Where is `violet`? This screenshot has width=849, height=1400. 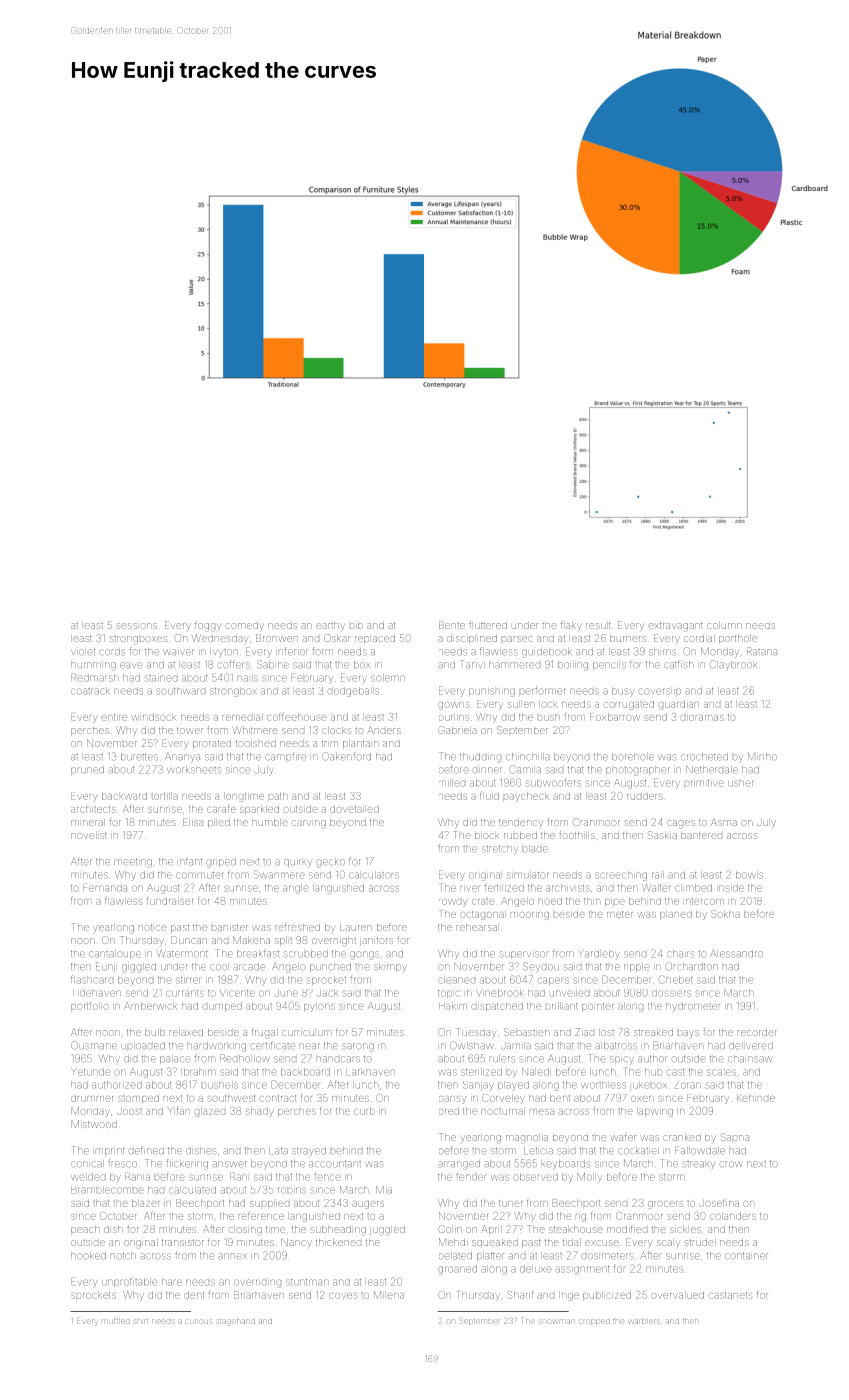
violet is located at coordinates (83, 651).
